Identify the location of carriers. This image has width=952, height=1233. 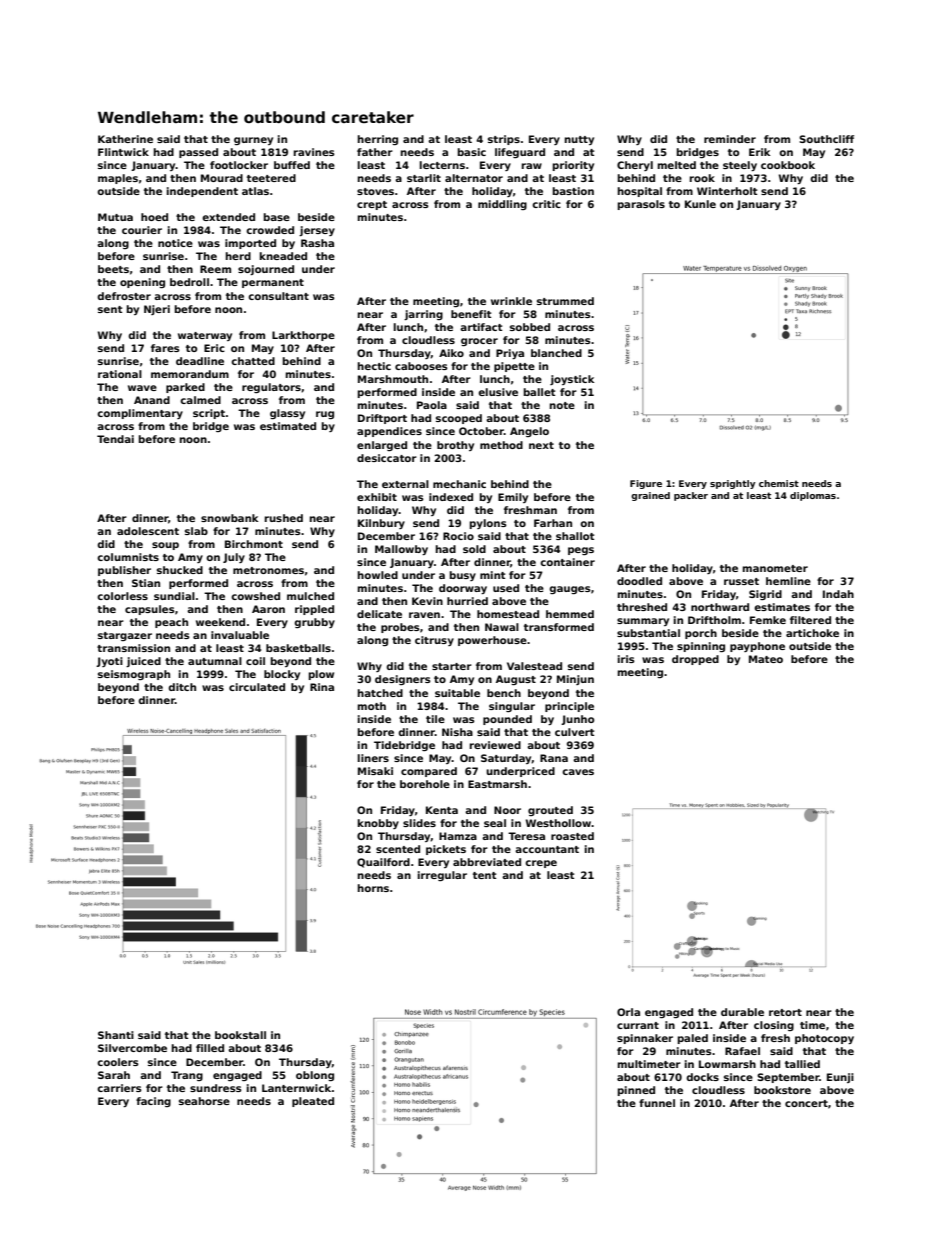
(119, 1088).
